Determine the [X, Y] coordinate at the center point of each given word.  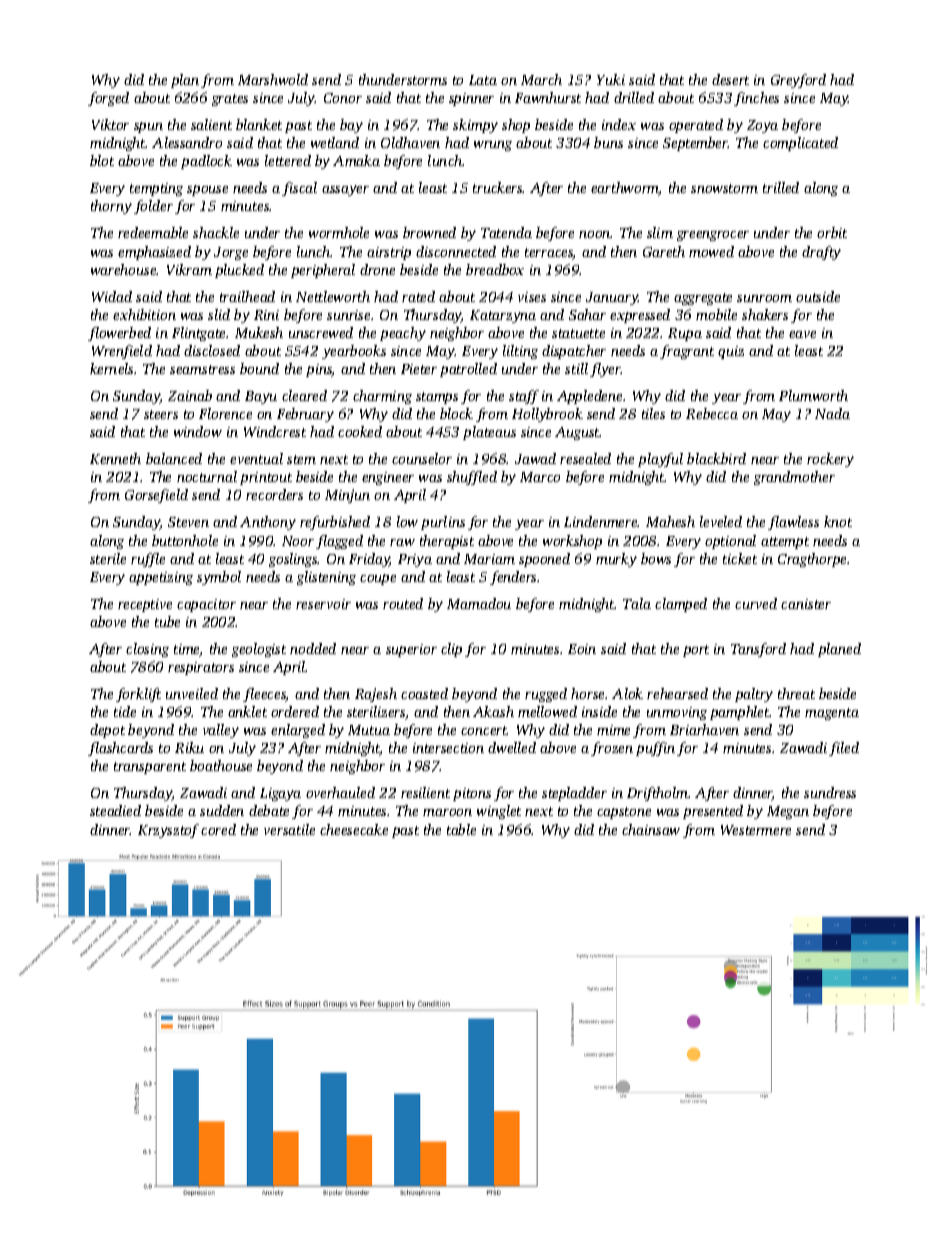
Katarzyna [503, 316]
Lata [483, 80]
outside [818, 296]
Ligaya [280, 794]
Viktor [110, 124]
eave [802, 334]
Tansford [758, 650]
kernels [111, 368]
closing [147, 650]
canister [806, 604]
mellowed [547, 711]
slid [219, 314]
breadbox [495, 269]
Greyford [798, 81]
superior [411, 650]
